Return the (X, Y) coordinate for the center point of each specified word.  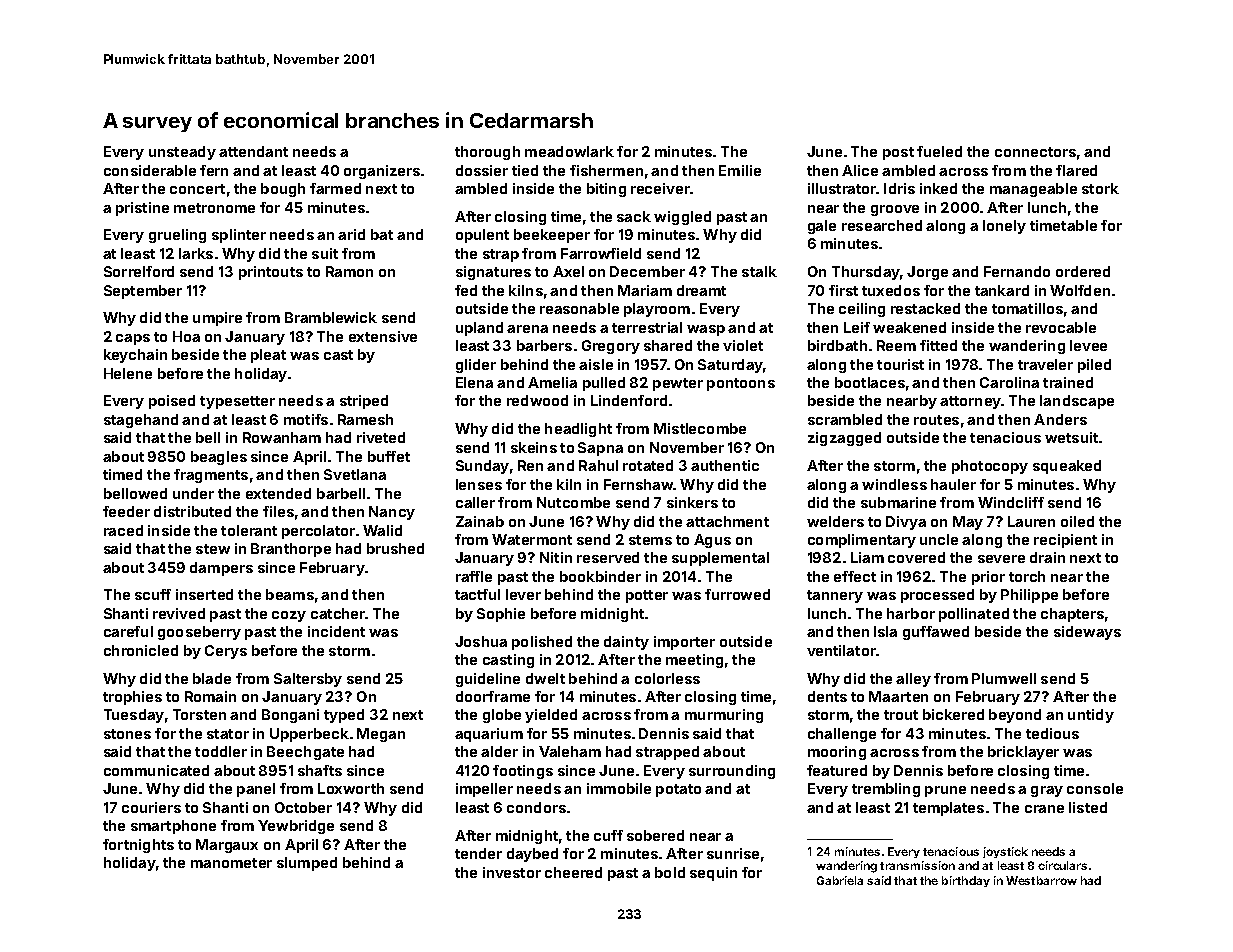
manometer (231, 863)
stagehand (141, 421)
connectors (1035, 152)
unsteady (182, 153)
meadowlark (569, 151)
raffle (474, 576)
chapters (1072, 615)
